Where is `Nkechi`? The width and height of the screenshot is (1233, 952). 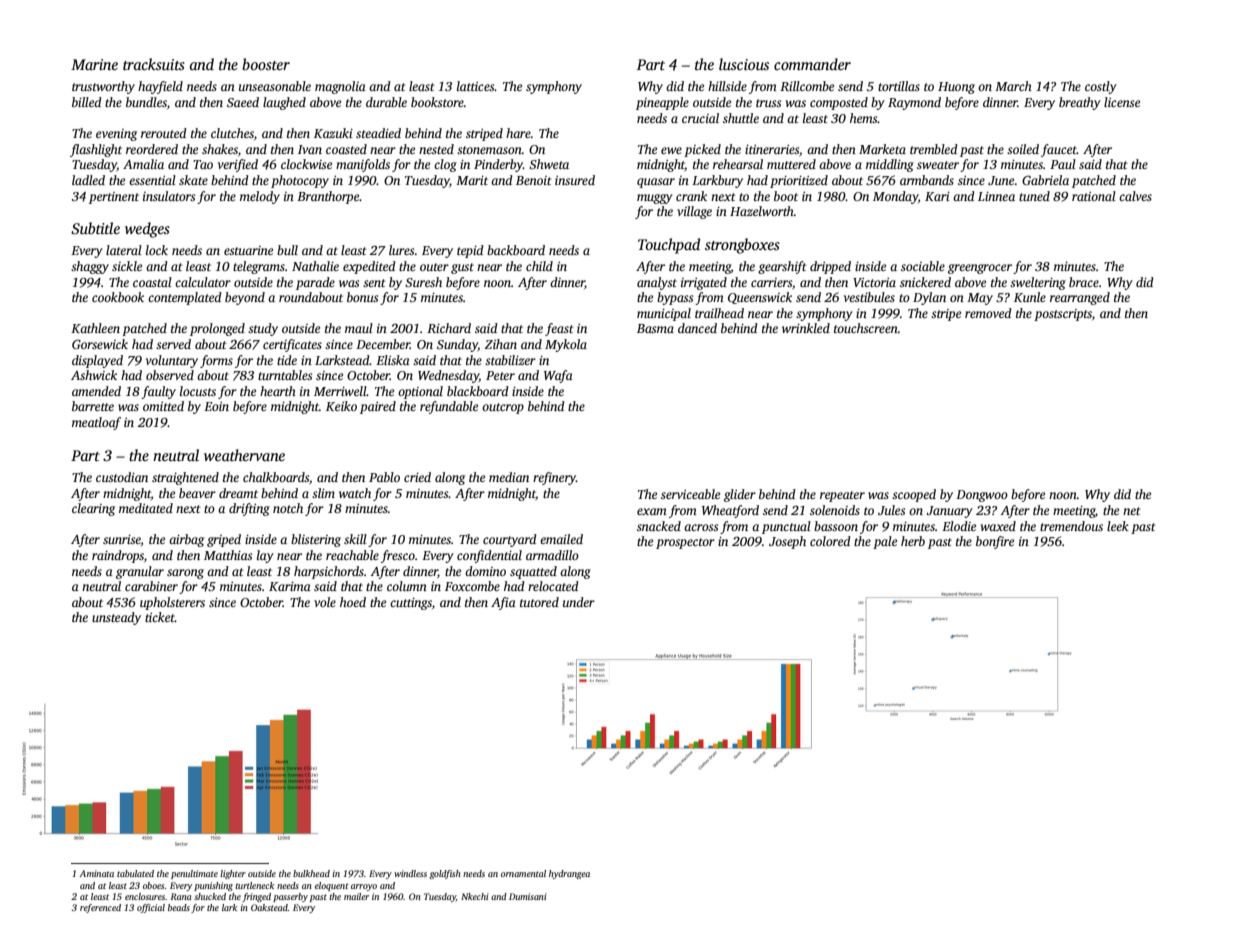 Nkechi is located at coordinates (475, 896).
